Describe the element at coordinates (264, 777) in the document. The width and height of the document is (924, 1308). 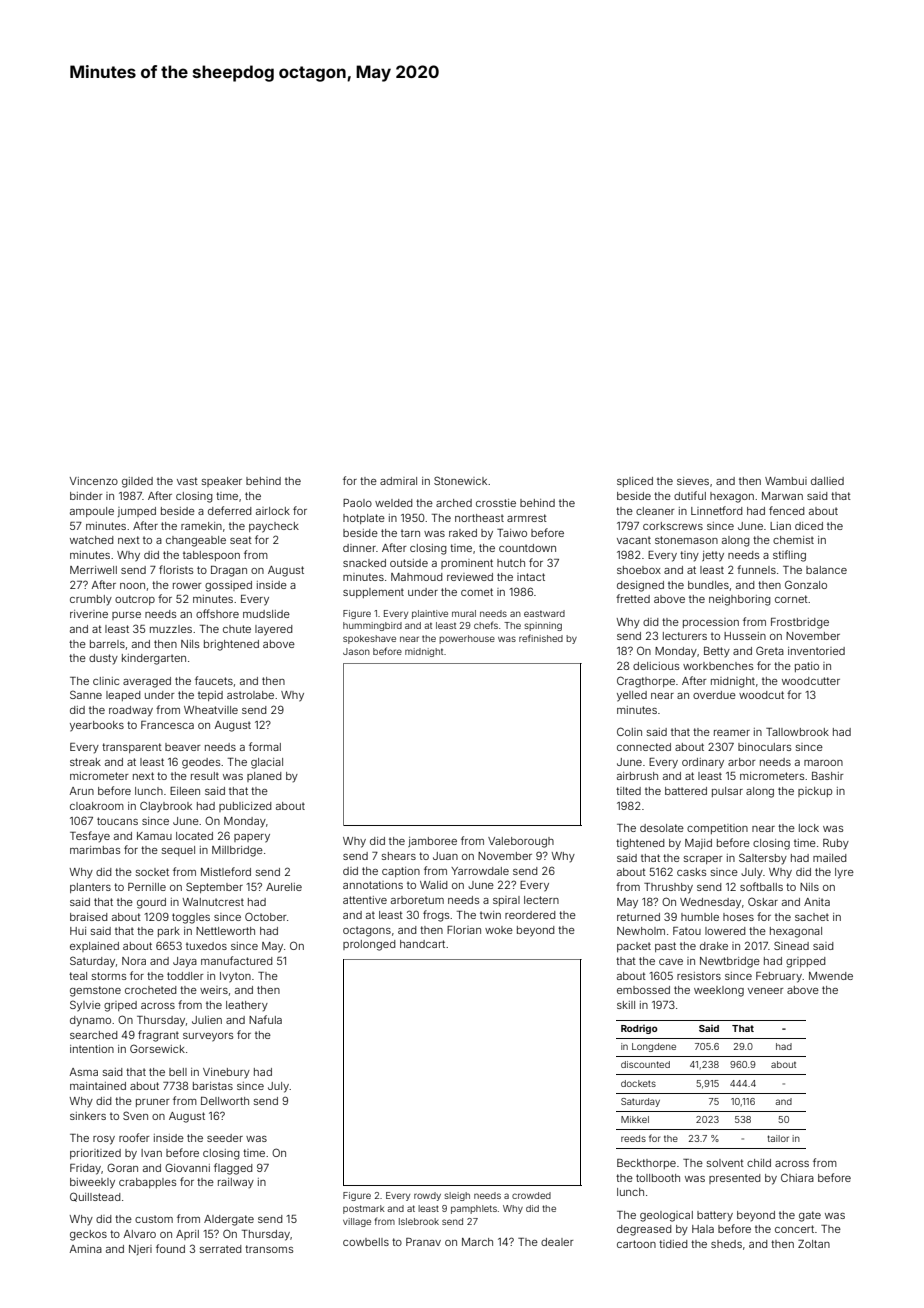
I see `planed` at that location.
